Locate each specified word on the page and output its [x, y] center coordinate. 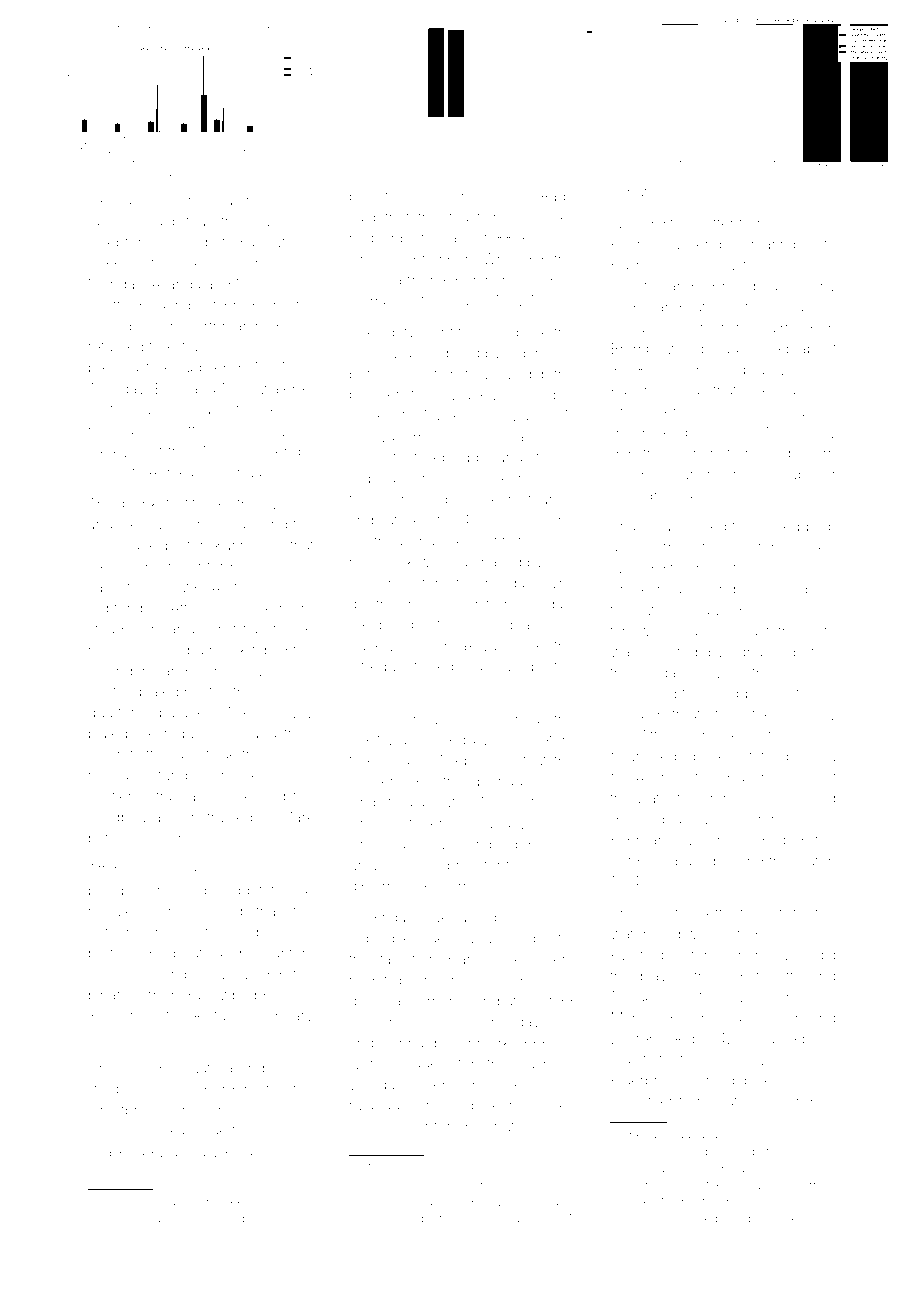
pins [363, 198]
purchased [486, 563]
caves [107, 473]
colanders [120, 671]
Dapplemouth [762, 695]
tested [737, 934]
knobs [528, 938]
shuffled [115, 305]
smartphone [128, 1111]
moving [182, 893]
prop [821, 529]
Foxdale [549, 604]
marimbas [784, 244]
